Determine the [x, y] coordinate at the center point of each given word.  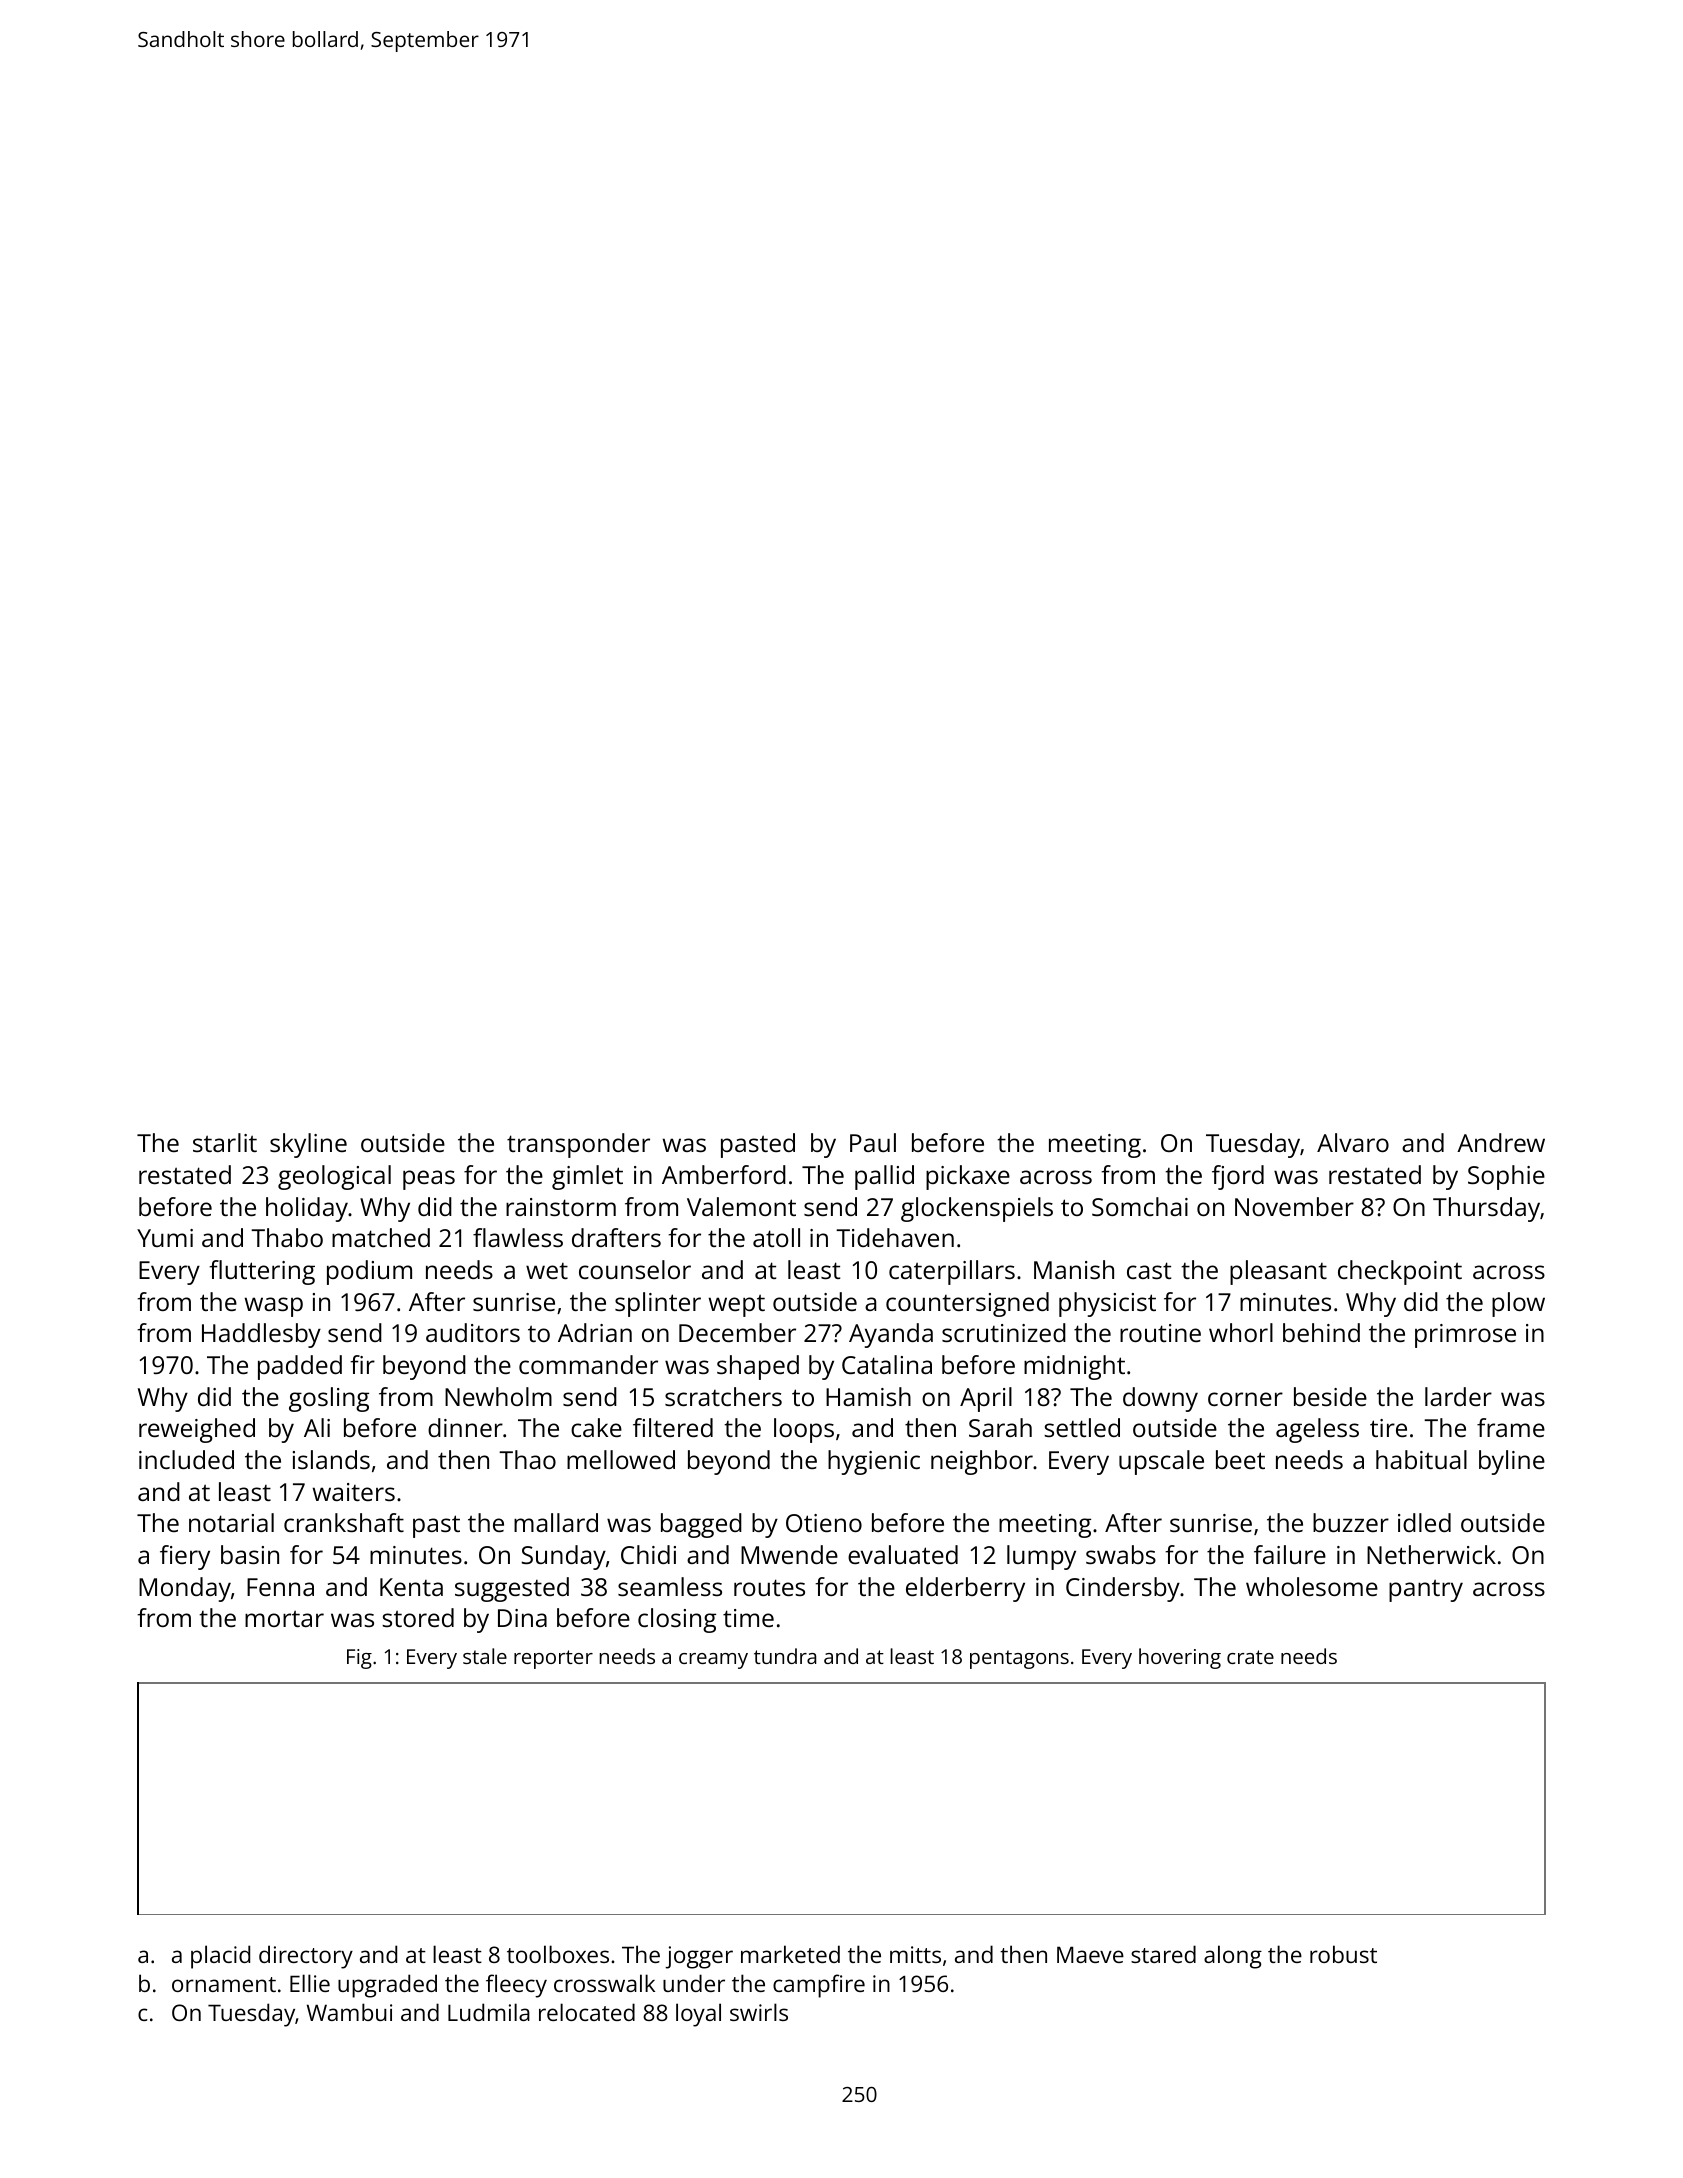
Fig [359, 1659]
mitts [915, 1954]
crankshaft [344, 1522]
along [1233, 1957]
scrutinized [1004, 1332]
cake [596, 1427]
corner [1245, 1399]
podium [369, 1272]
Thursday [1486, 1209]
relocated [587, 2012]
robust [1343, 1954]
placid [220, 1957]
